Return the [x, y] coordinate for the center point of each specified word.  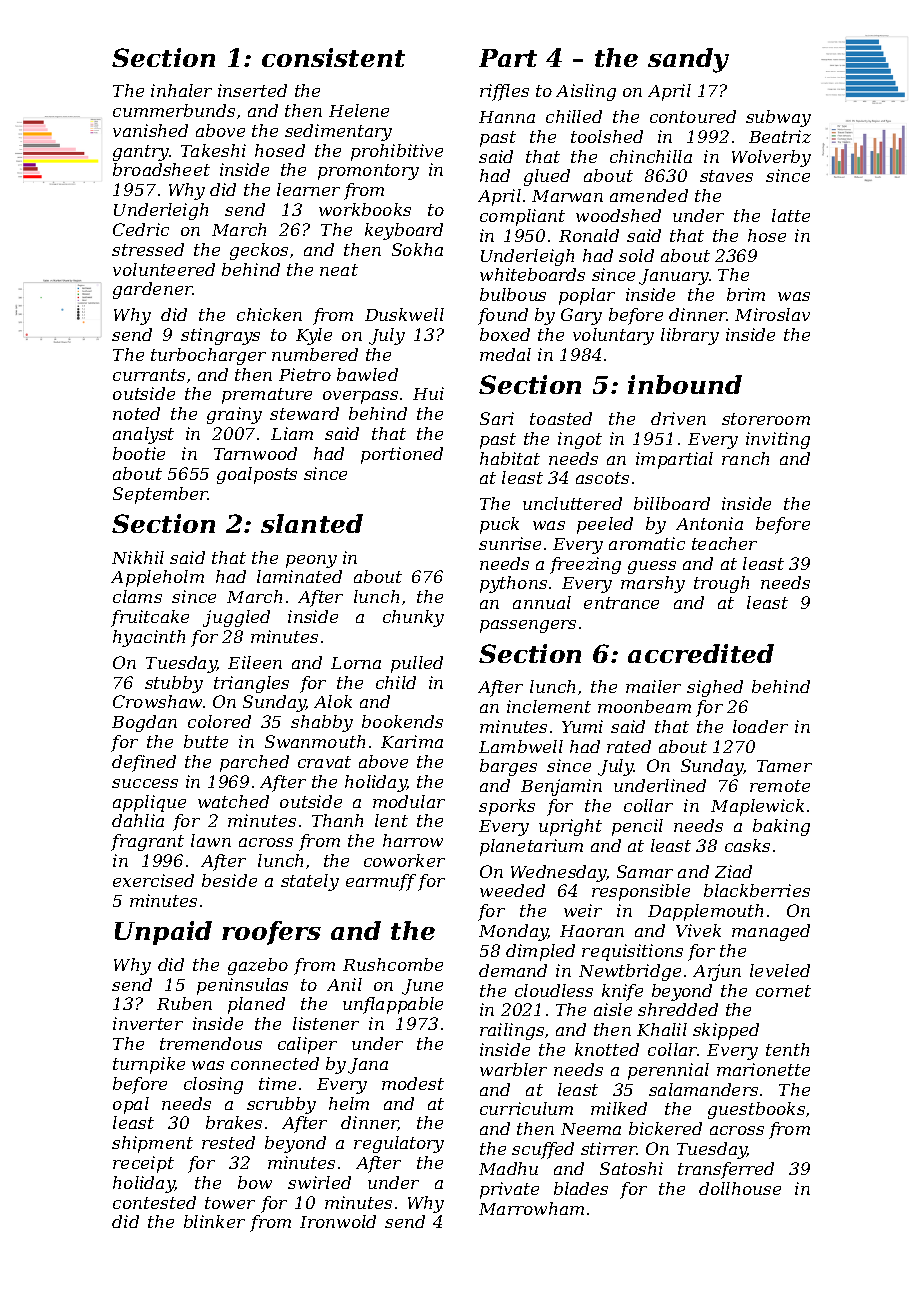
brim [746, 294]
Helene [359, 110]
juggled [236, 618]
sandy [688, 60]
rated [629, 746]
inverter [148, 1023]
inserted [252, 90]
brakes [234, 1122]
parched [254, 763]
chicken [269, 314]
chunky [413, 618]
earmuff [381, 882]
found [503, 316]
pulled [417, 664]
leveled [780, 970]
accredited [701, 653]
